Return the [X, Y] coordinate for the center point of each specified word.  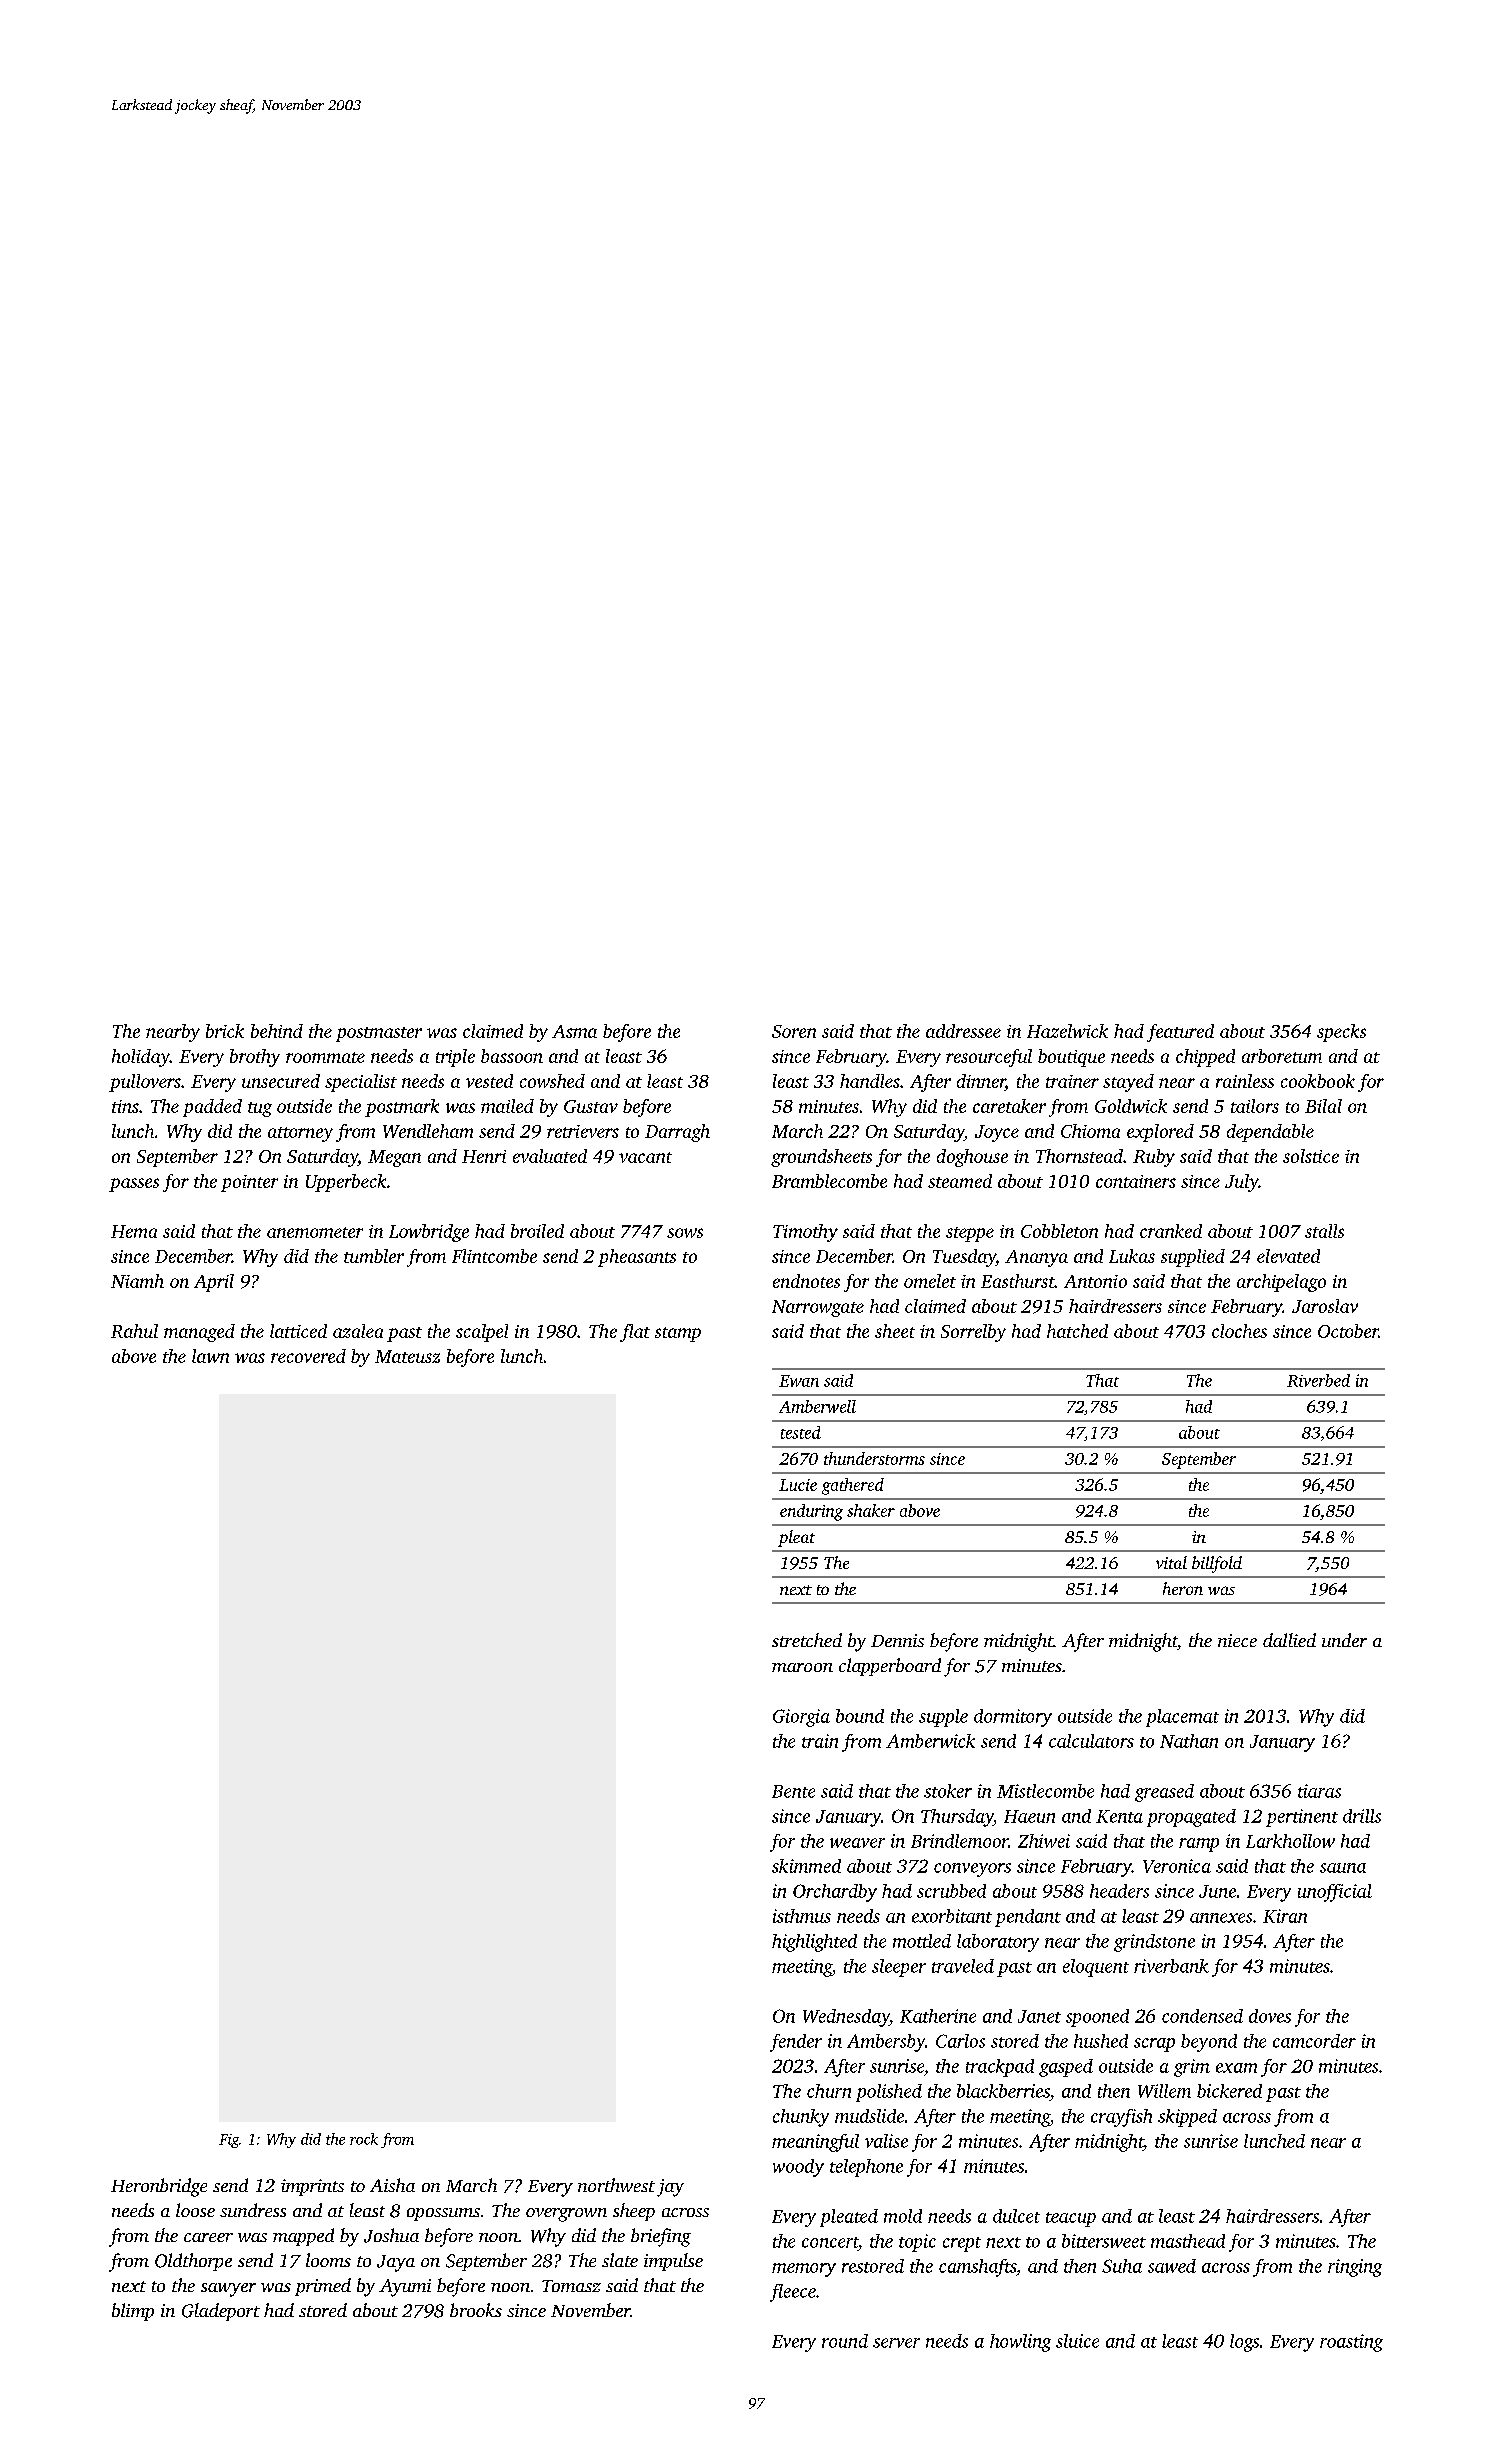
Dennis [897, 1640]
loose [195, 2210]
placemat [1182, 1718]
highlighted [814, 1943]
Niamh [137, 1281]
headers [1119, 1891]
